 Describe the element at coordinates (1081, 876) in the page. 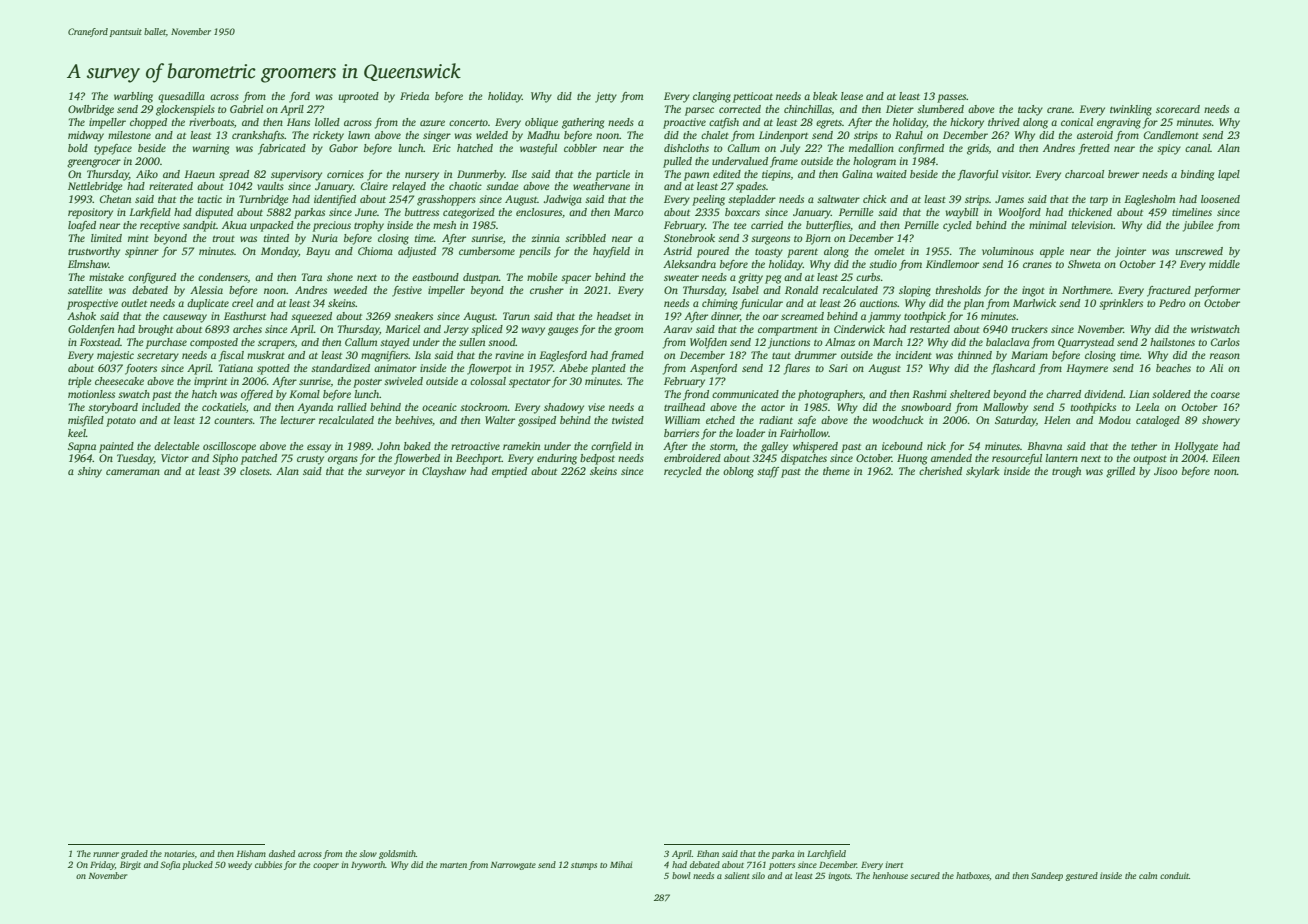

I see `gestured` at that location.
